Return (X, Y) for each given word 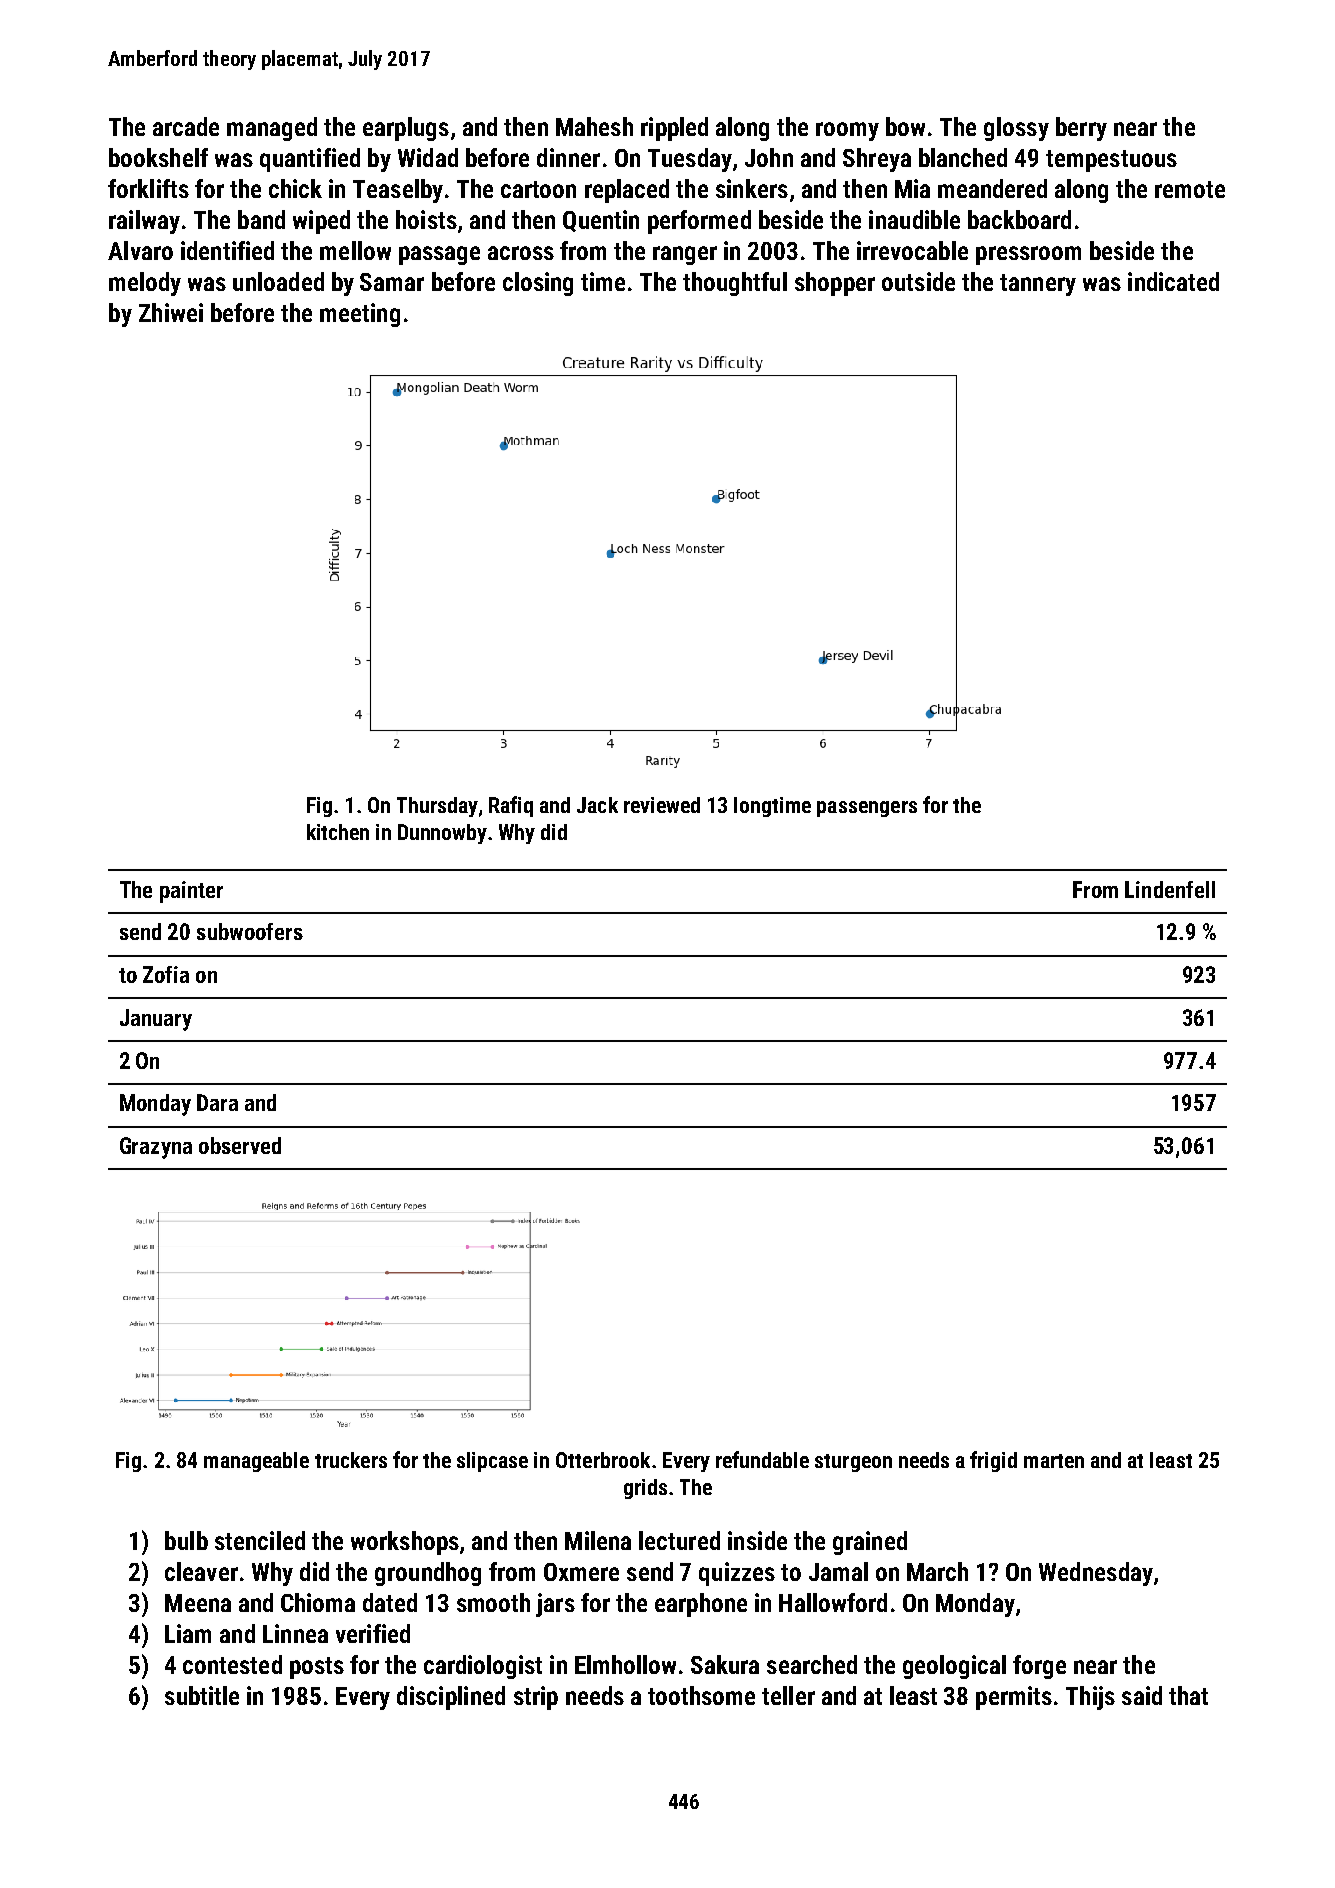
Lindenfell (1170, 889)
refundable (762, 1459)
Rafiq (511, 806)
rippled (674, 129)
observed (240, 1145)
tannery (1038, 285)
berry (1081, 129)
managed (272, 129)
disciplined (451, 1698)
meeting (360, 315)
